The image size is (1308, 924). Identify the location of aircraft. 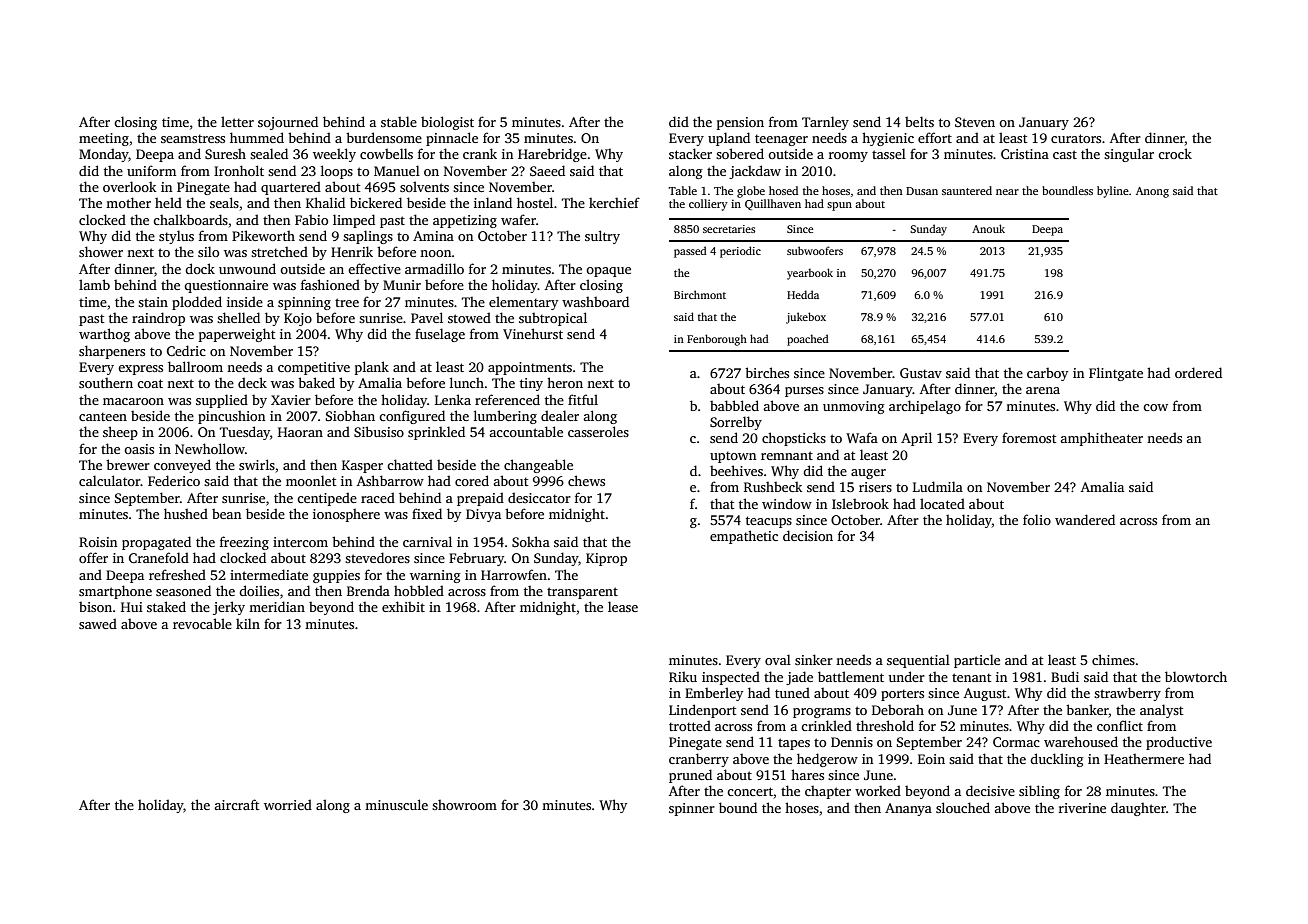
(236, 804).
